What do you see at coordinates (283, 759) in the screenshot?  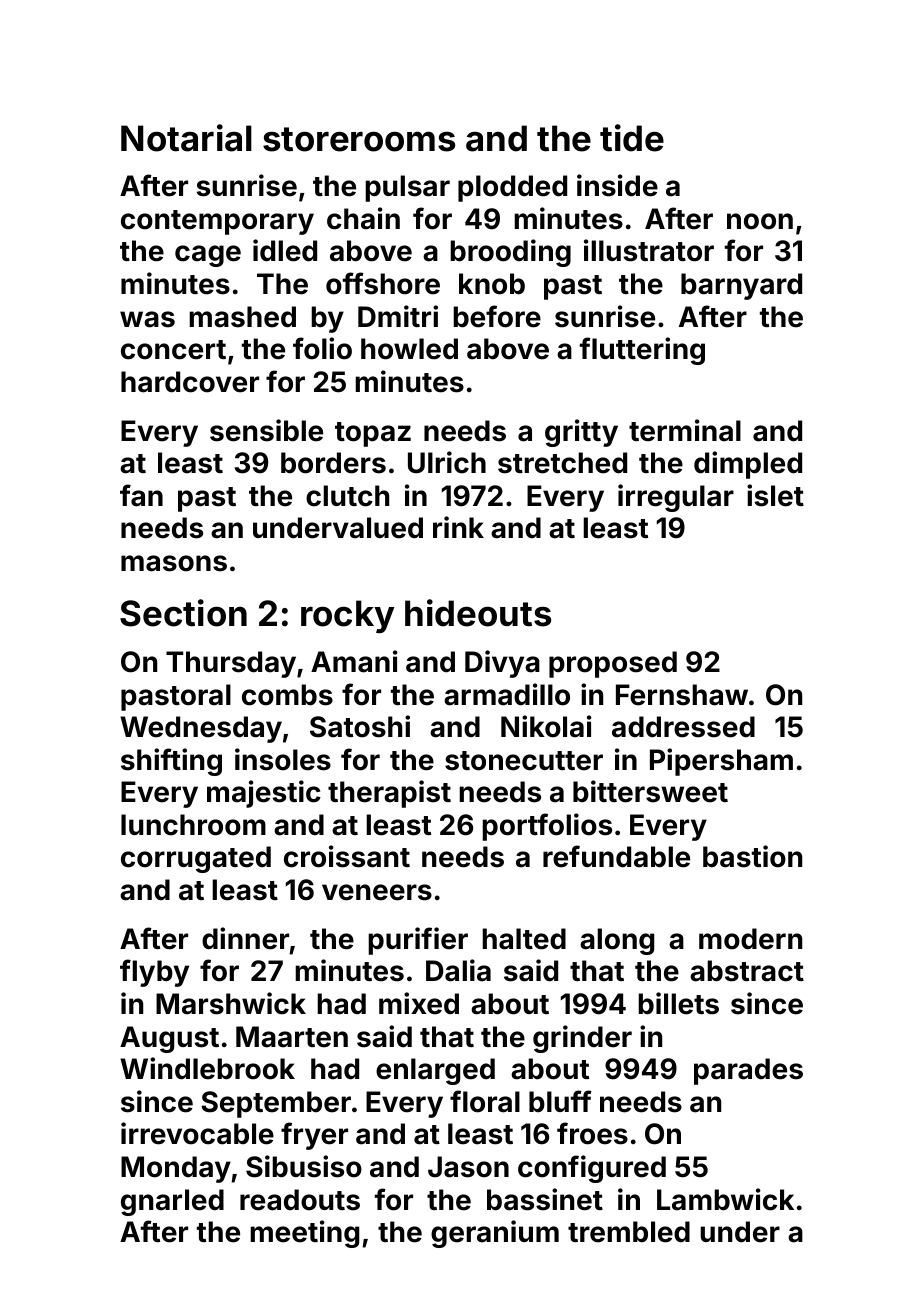 I see `insoles` at bounding box center [283, 759].
